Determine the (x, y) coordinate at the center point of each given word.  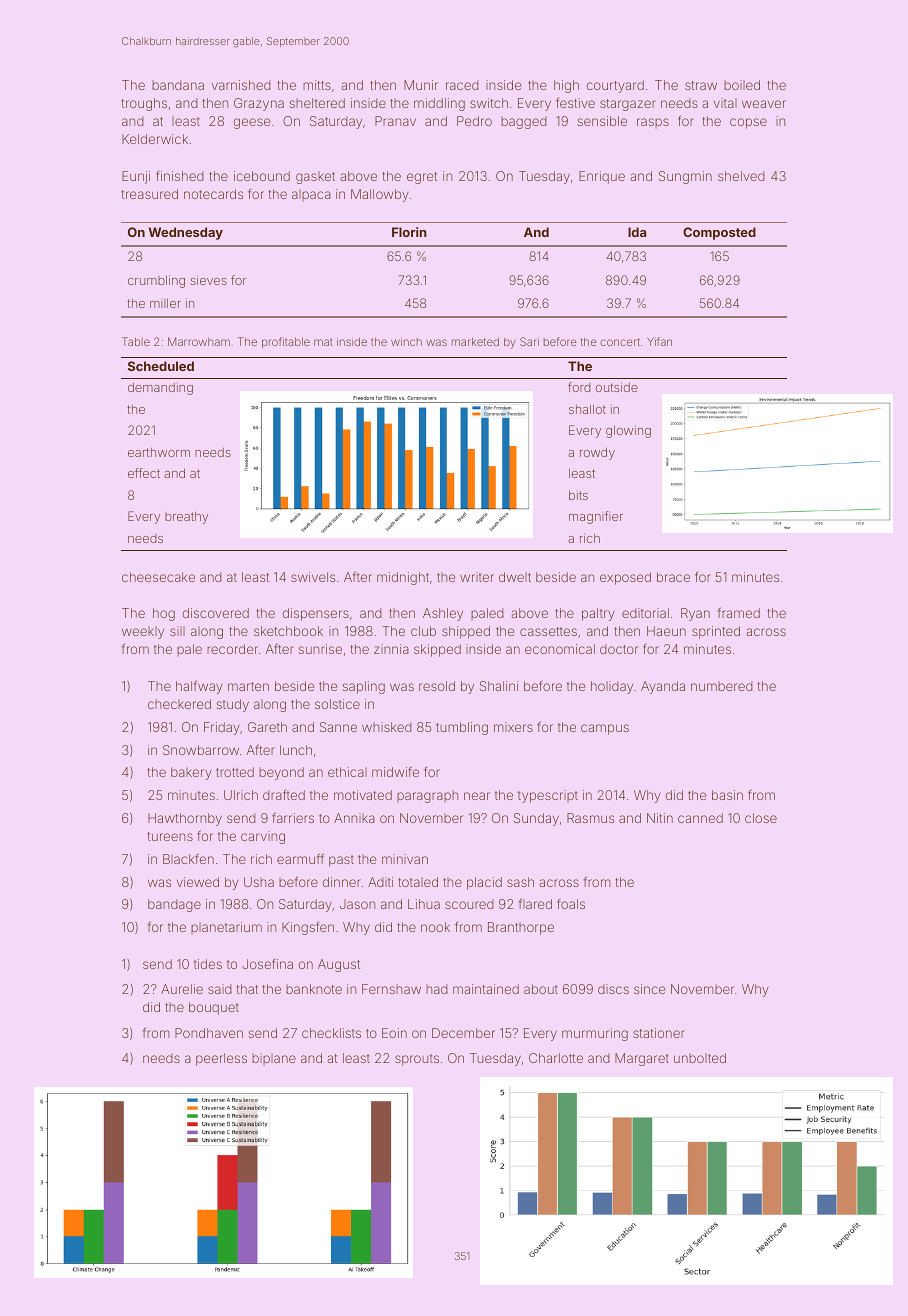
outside (617, 387)
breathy (186, 518)
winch (406, 341)
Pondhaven (209, 1033)
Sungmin (685, 177)
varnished (241, 85)
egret (422, 178)
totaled (418, 882)
